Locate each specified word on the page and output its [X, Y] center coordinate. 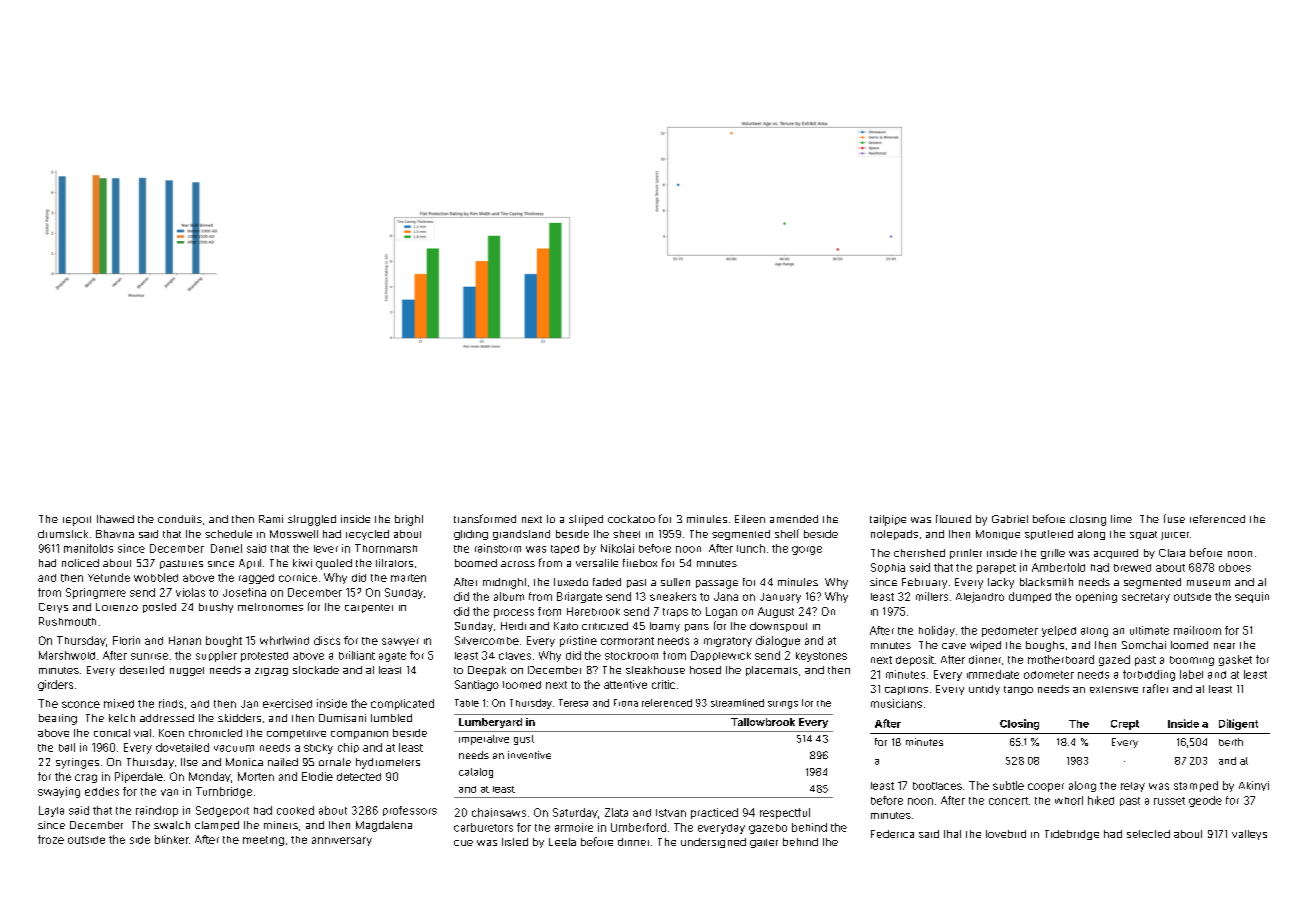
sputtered [1049, 535]
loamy [665, 627]
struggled [312, 520]
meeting [263, 841]
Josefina [244, 592]
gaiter [764, 843]
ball [67, 747]
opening [1096, 597]
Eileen [750, 519]
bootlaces [937, 786]
